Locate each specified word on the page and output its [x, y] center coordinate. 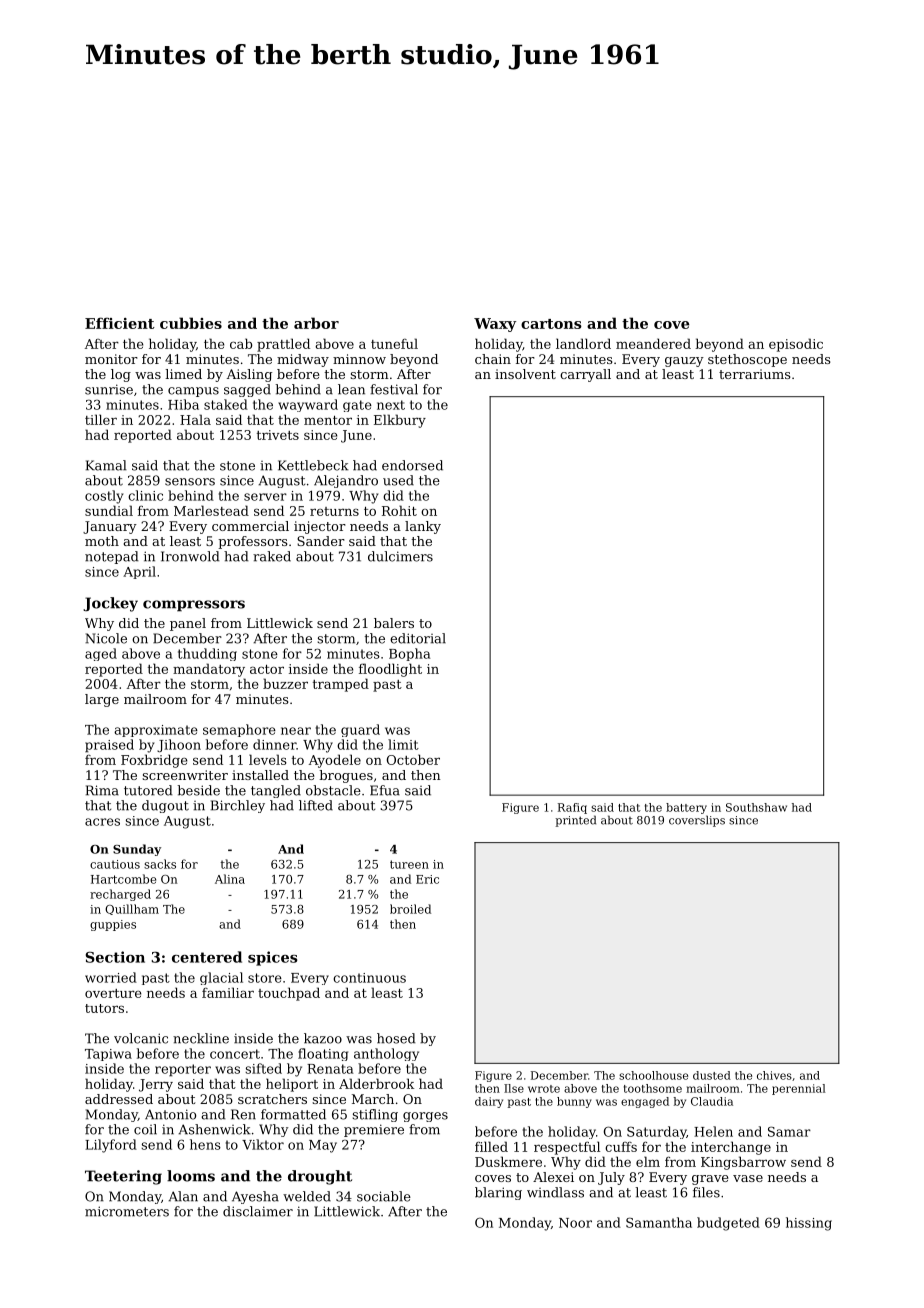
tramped [341, 685]
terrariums [755, 374]
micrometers [127, 1211]
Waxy [495, 325]
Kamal [106, 465]
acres [102, 822]
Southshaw [756, 807]
